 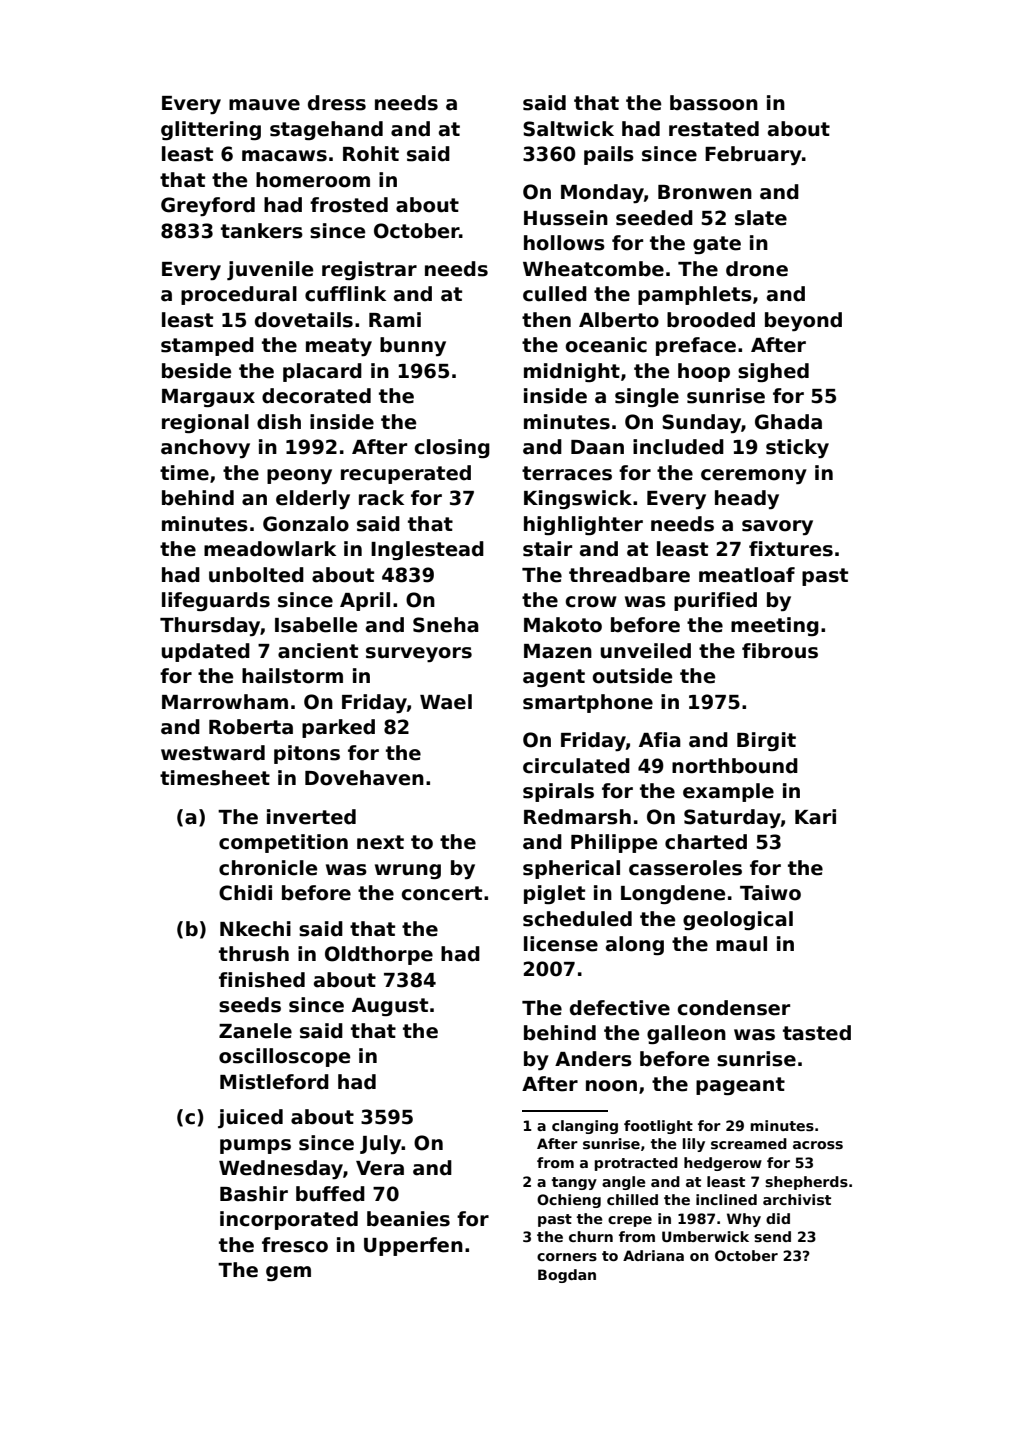 What do you see at coordinates (775, 626) in the page?
I see `meeting` at bounding box center [775, 626].
